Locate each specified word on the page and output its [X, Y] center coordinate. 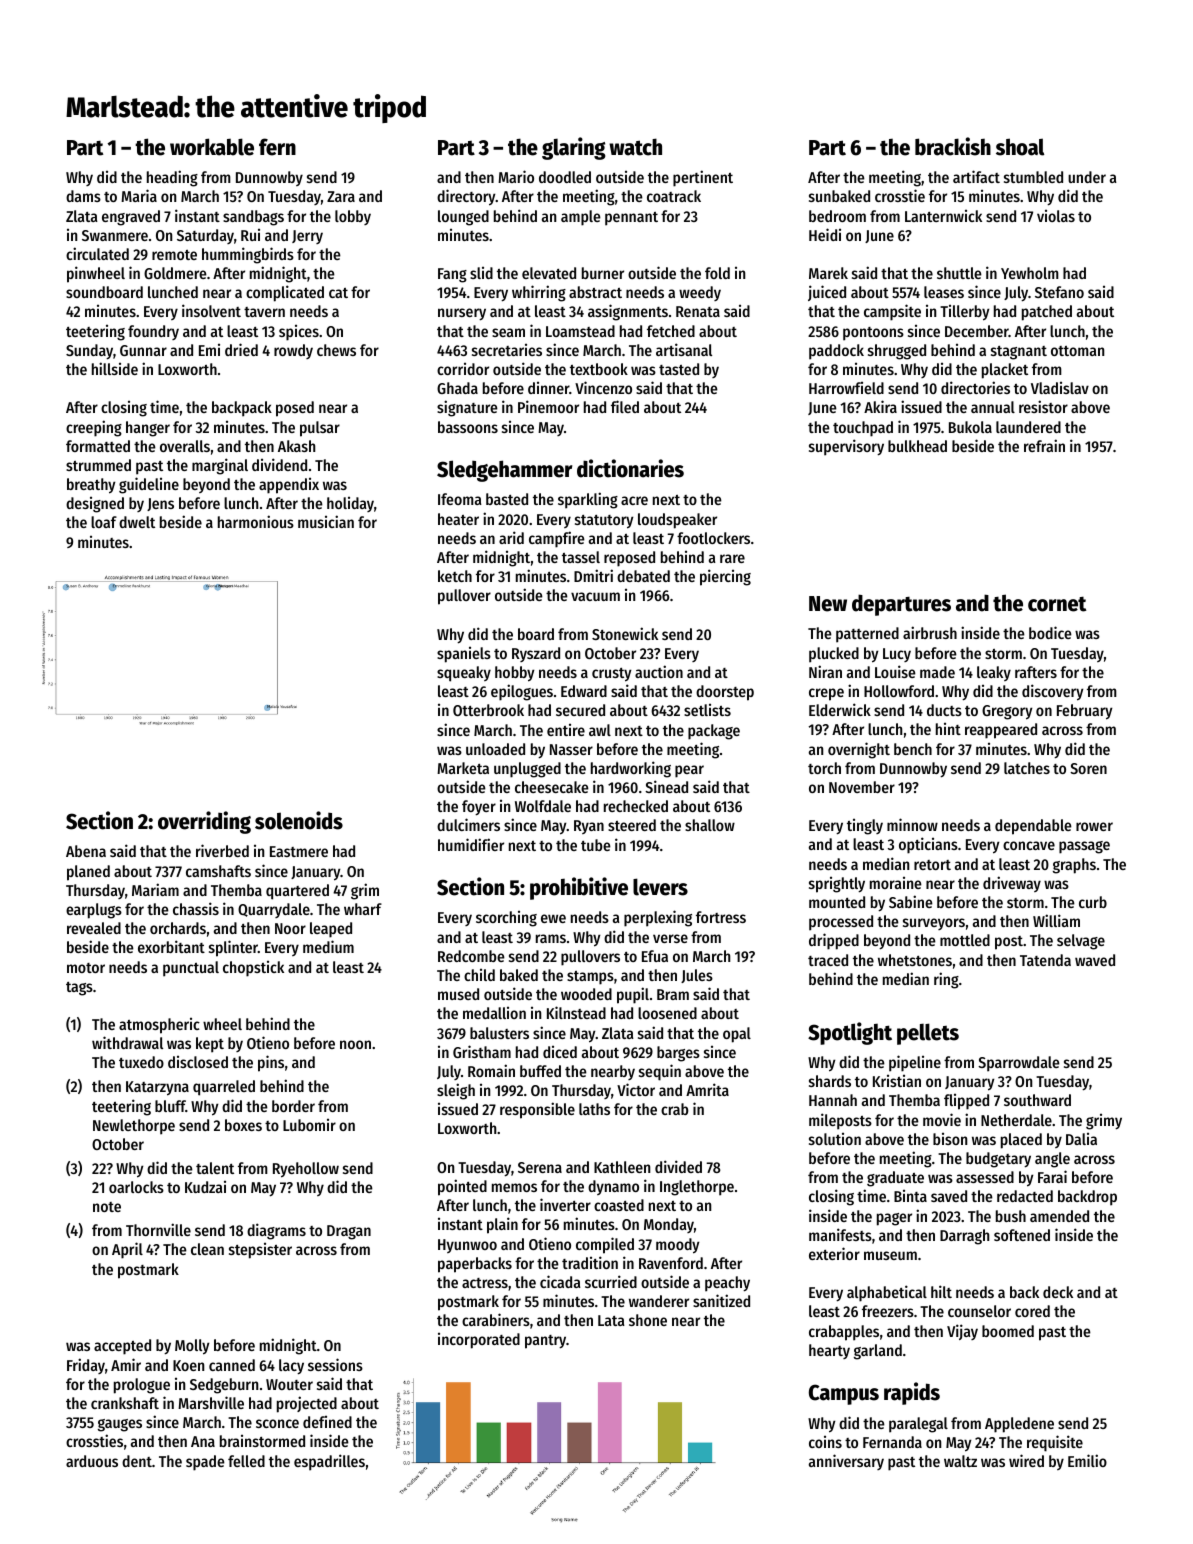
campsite [892, 312]
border [293, 1106]
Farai [1052, 1176]
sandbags [253, 218]
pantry [545, 1342]
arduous [92, 1461]
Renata [698, 311]
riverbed [222, 850]
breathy [91, 486]
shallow [710, 825]
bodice [1050, 632]
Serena [540, 1167]
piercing [725, 577]
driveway [1012, 884]
